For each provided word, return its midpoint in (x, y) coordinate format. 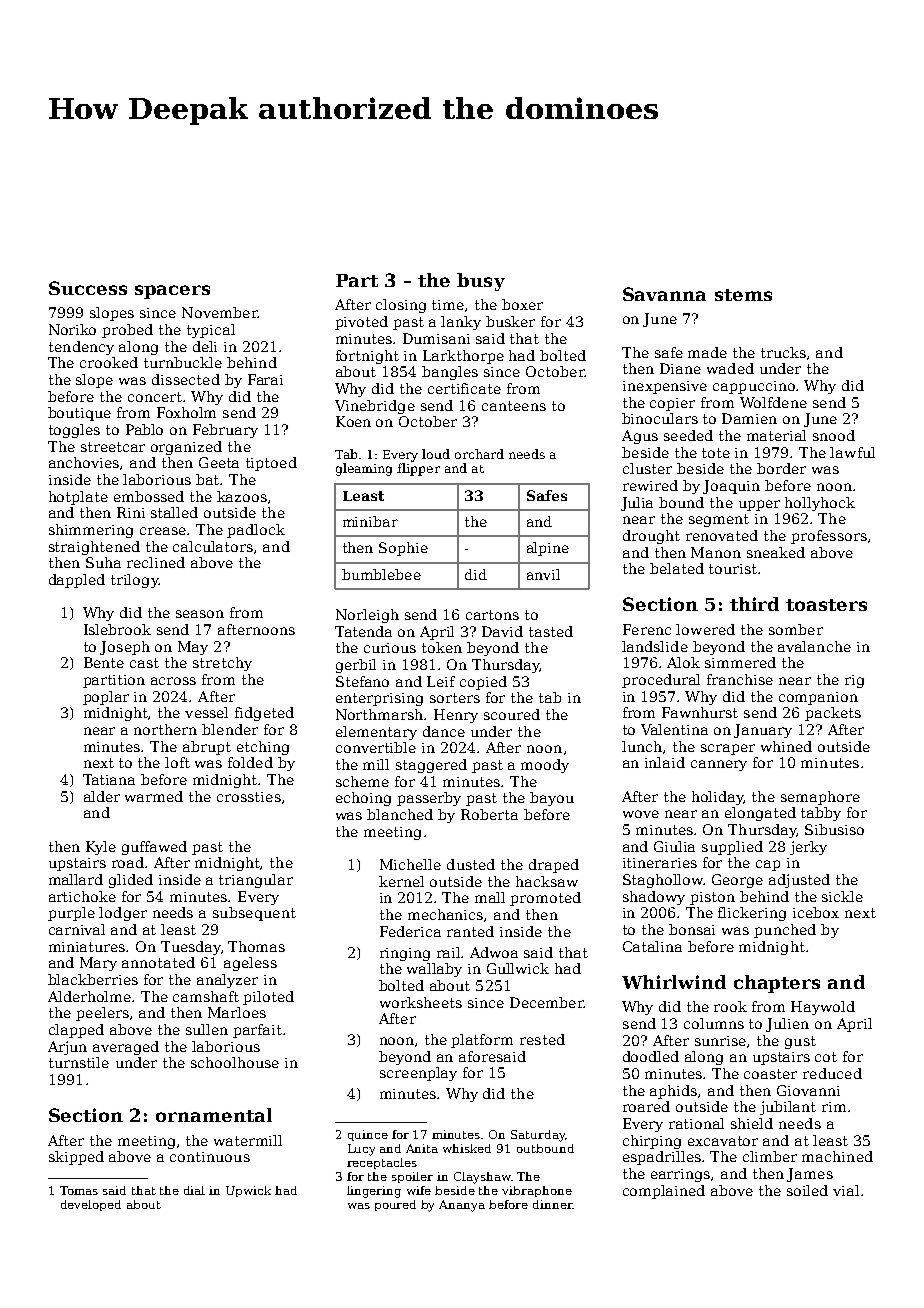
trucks (783, 352)
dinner (553, 1204)
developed (91, 1205)
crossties (249, 797)
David (502, 631)
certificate (464, 388)
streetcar (113, 447)
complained (664, 1192)
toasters (826, 605)
